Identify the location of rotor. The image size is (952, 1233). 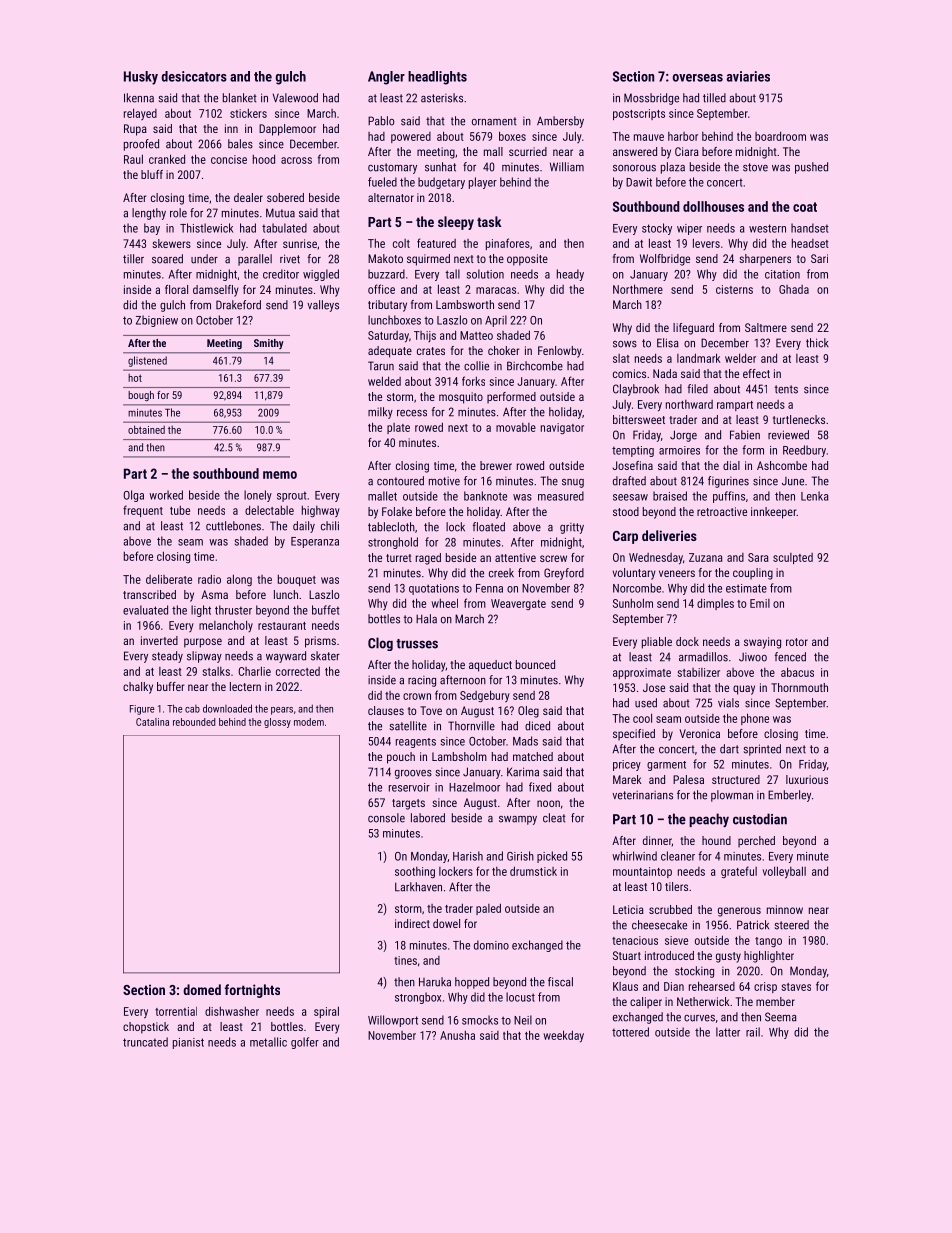
(797, 642).
